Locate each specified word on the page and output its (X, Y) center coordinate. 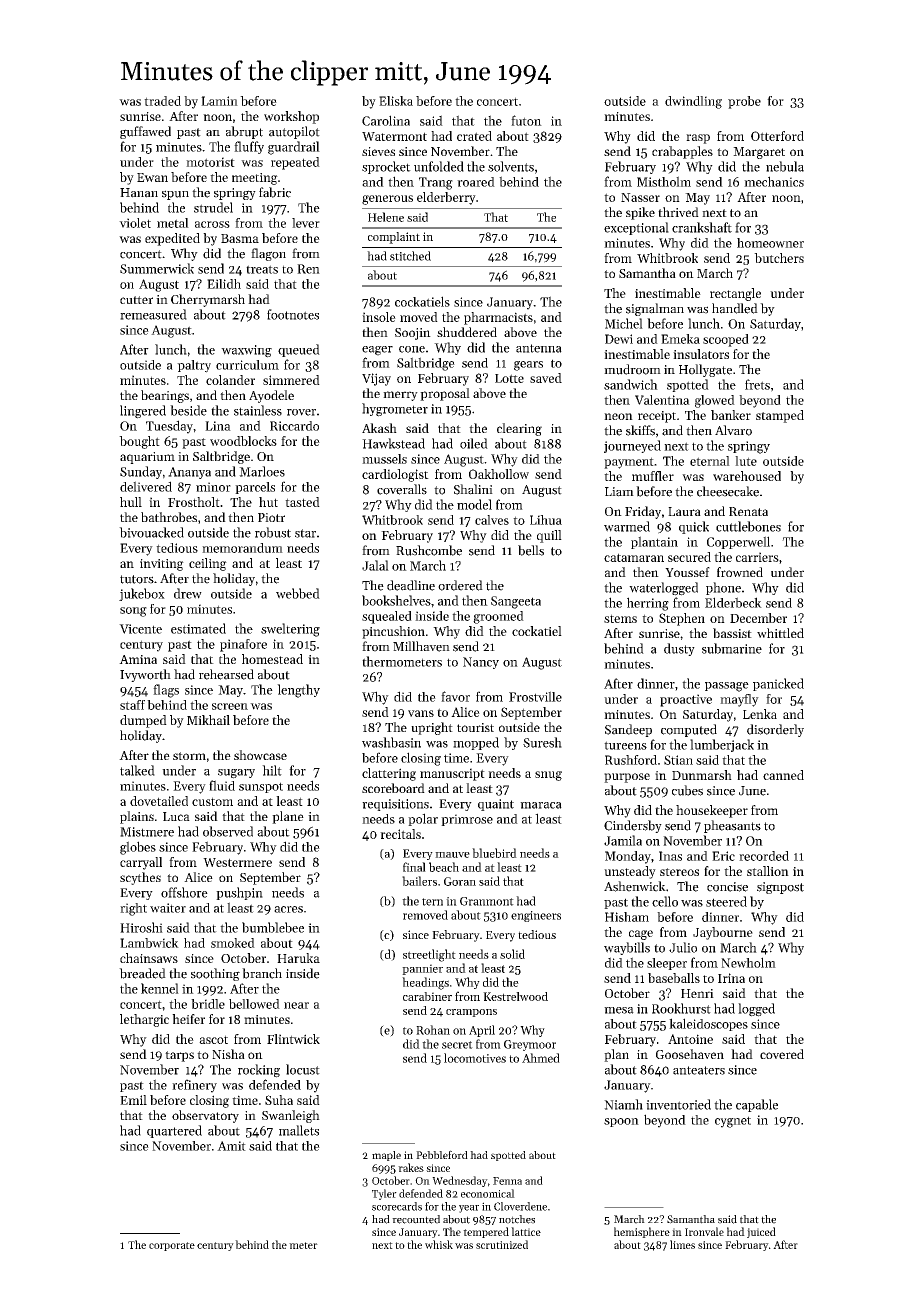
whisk (439, 1244)
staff (132, 705)
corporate (172, 1246)
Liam (619, 492)
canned (783, 775)
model (474, 504)
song (133, 612)
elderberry (446, 198)
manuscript (452, 774)
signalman (655, 309)
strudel (213, 207)
